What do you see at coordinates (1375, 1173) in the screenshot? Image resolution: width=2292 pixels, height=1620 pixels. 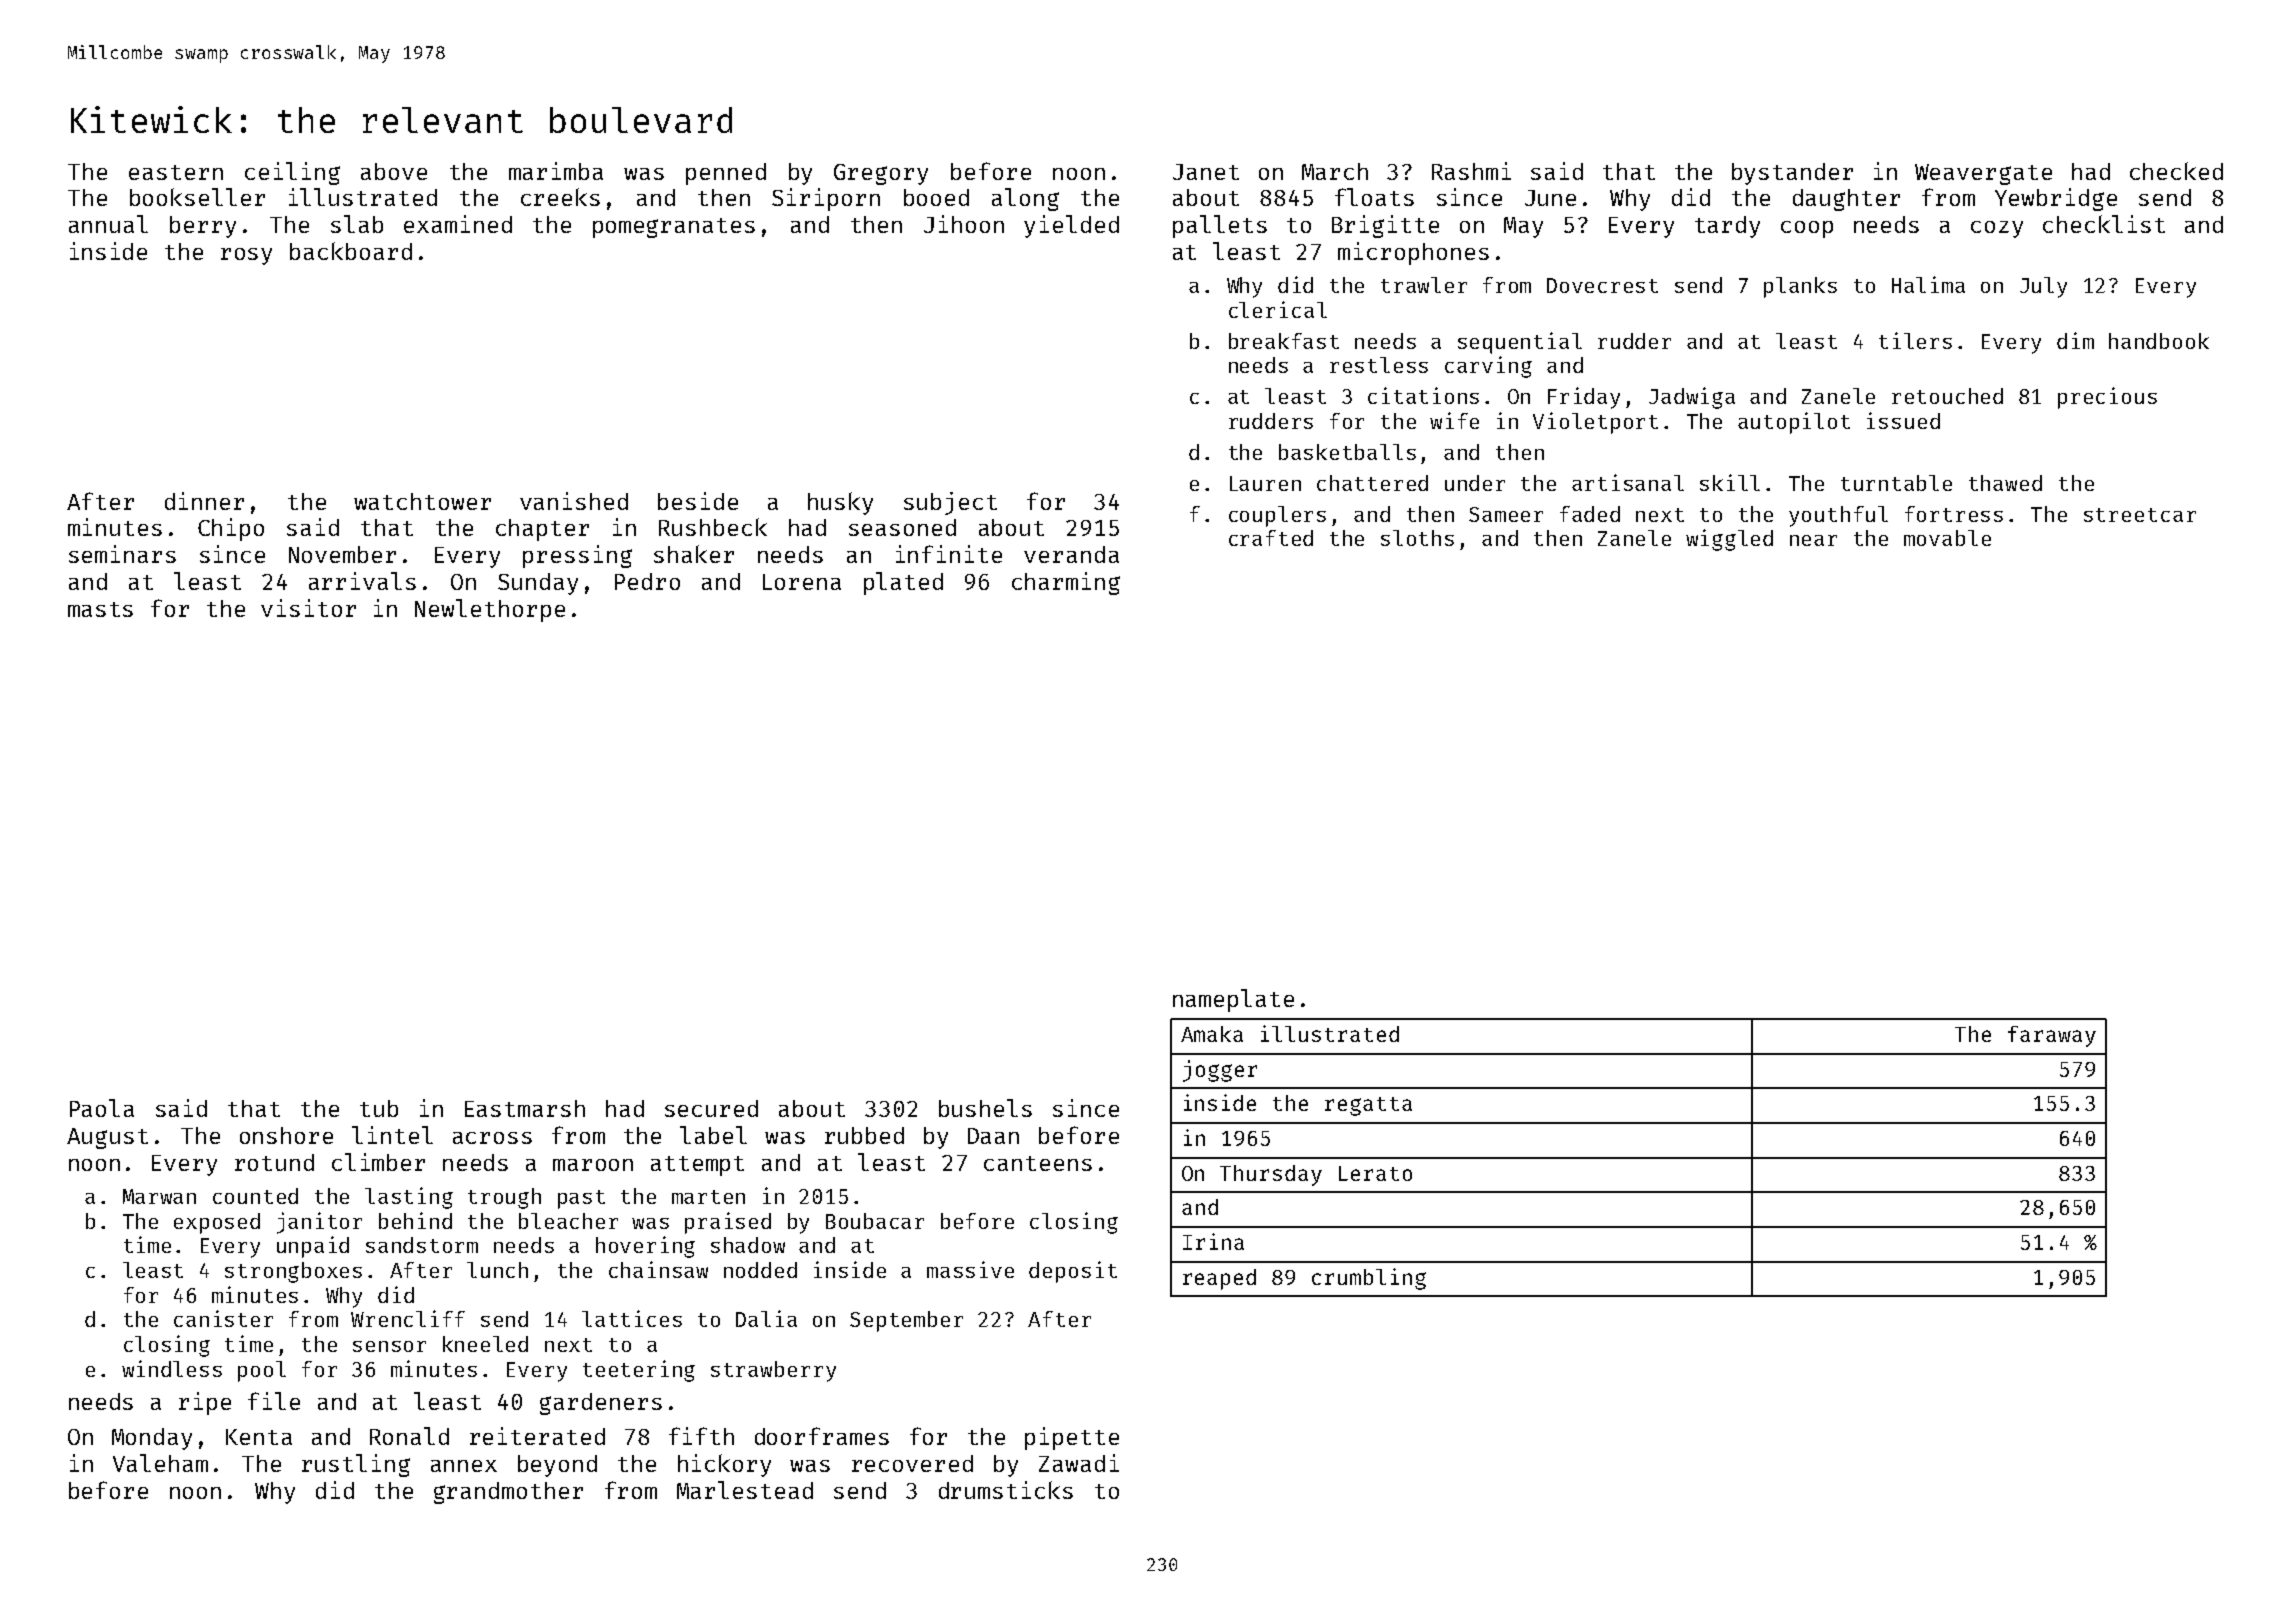 I see `Lerato` at bounding box center [1375, 1173].
